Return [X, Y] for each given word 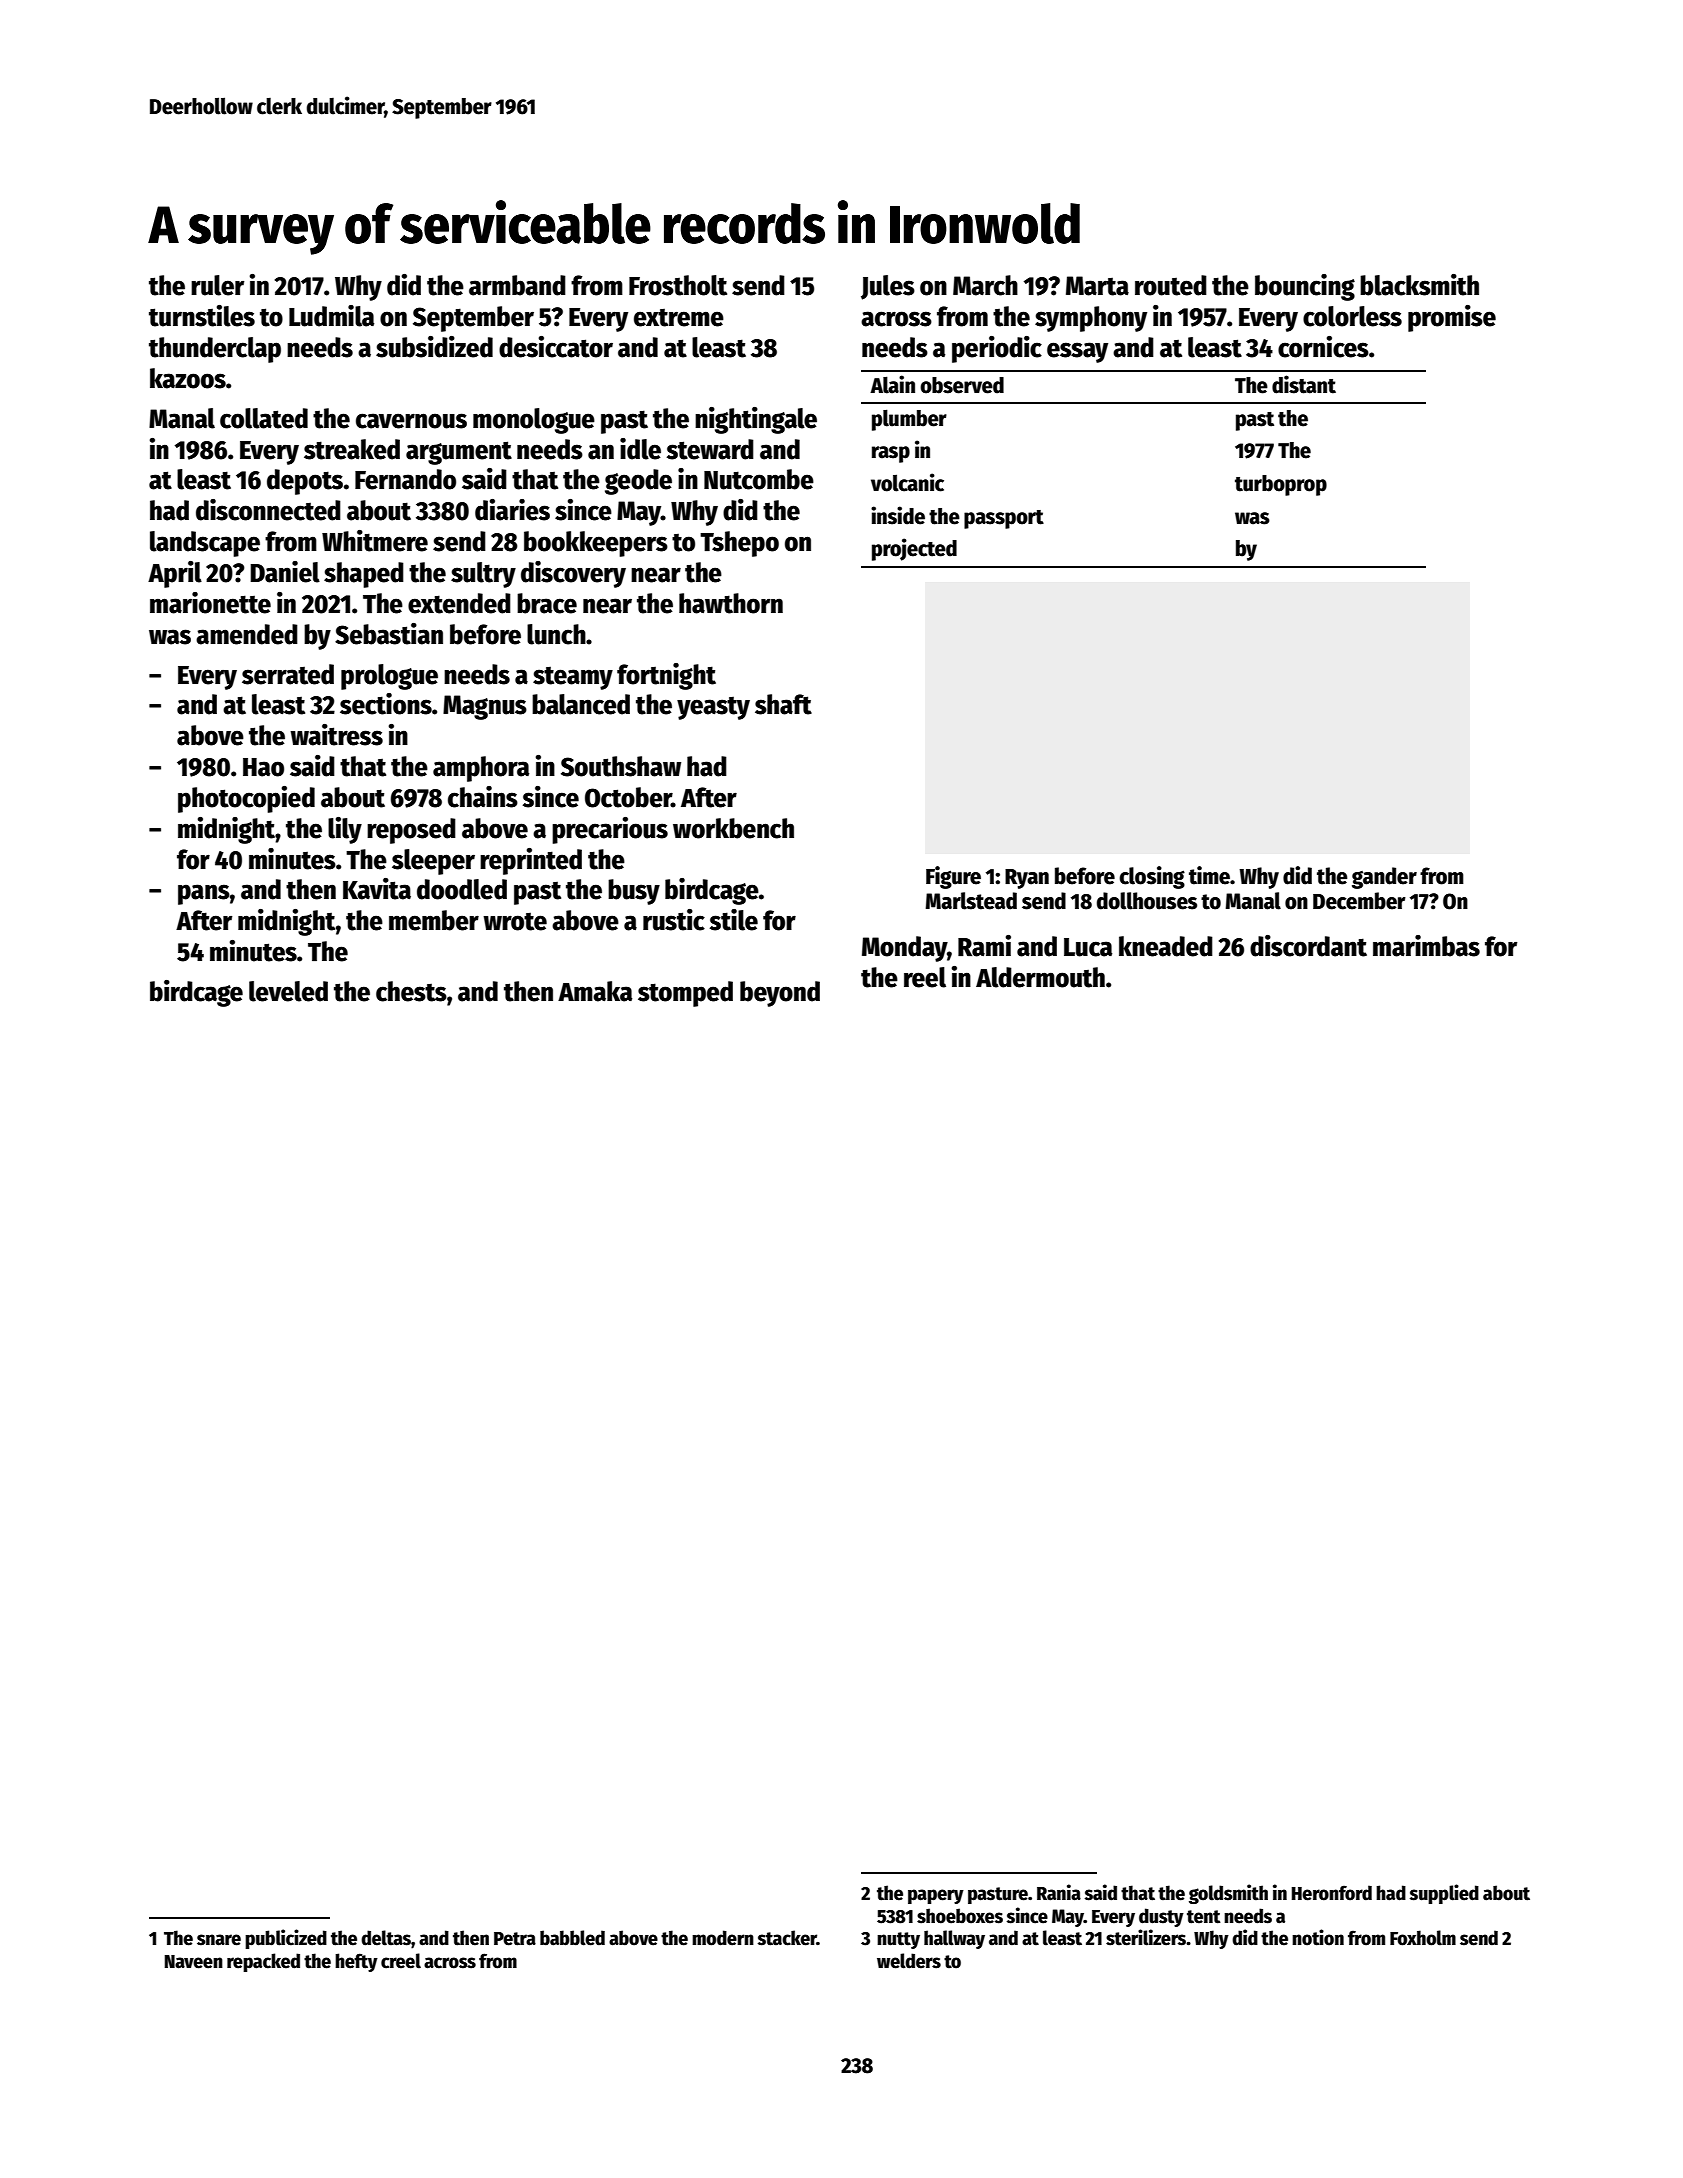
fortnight [666, 676]
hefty [356, 1962]
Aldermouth [1040, 977]
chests [411, 991]
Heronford [1332, 1893]
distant [1304, 384]
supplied [1444, 1894]
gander [1384, 878]
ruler [217, 285]
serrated [288, 674]
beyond [780, 994]
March [985, 285]
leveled [288, 991]
